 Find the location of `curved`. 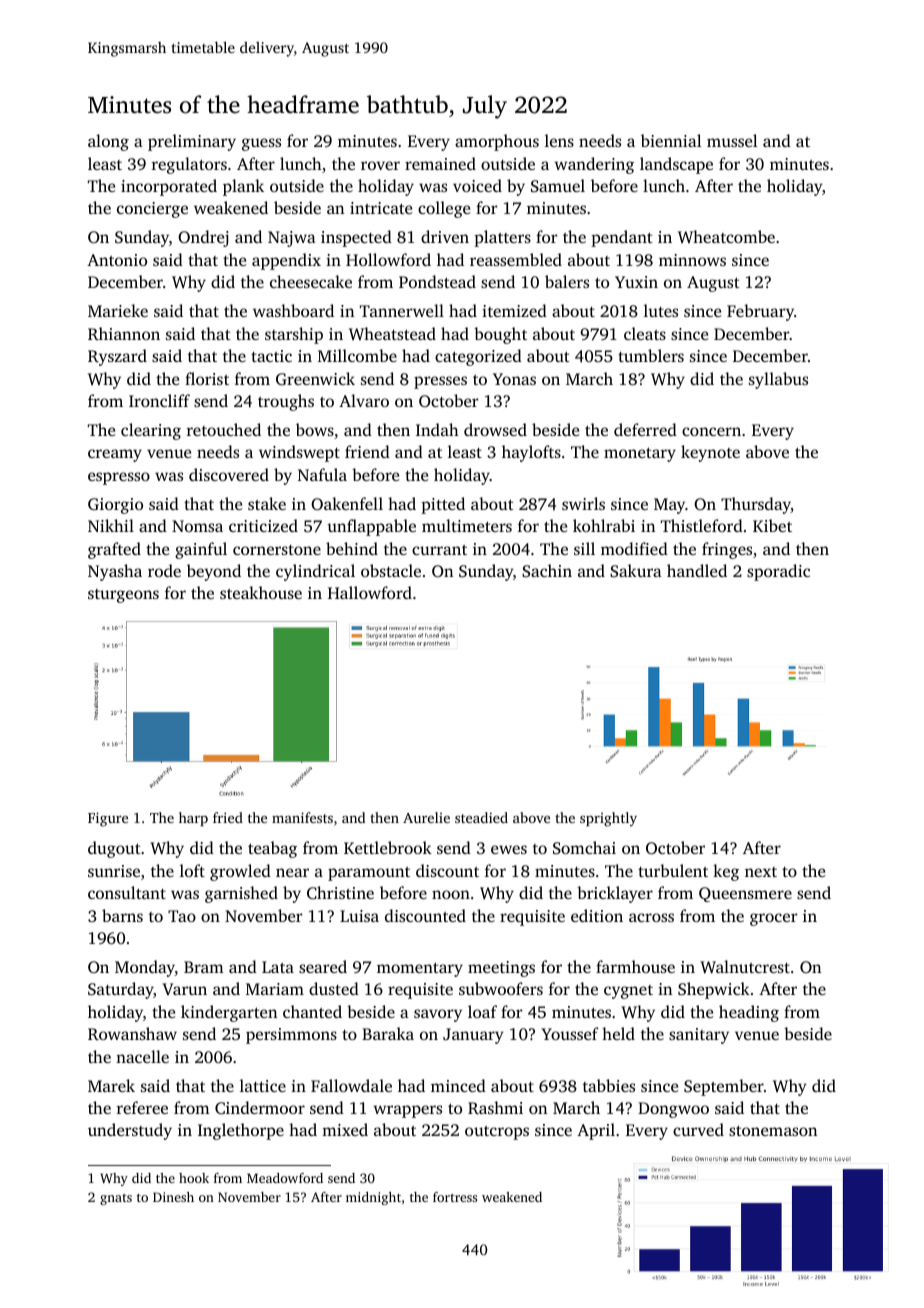

curved is located at coordinates (698, 1129).
